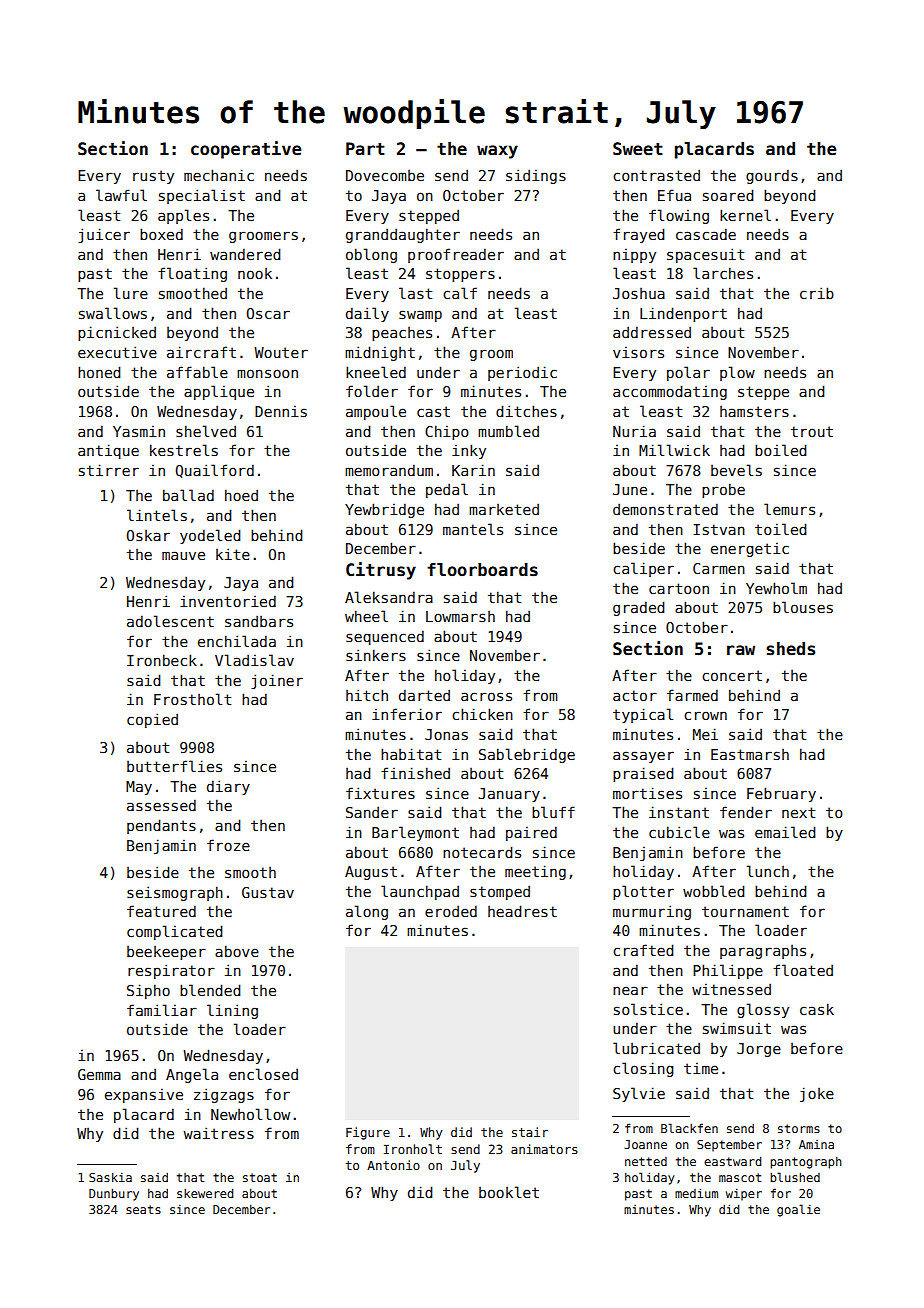 This screenshot has height=1308, width=924. I want to click on mauve, so click(183, 555).
